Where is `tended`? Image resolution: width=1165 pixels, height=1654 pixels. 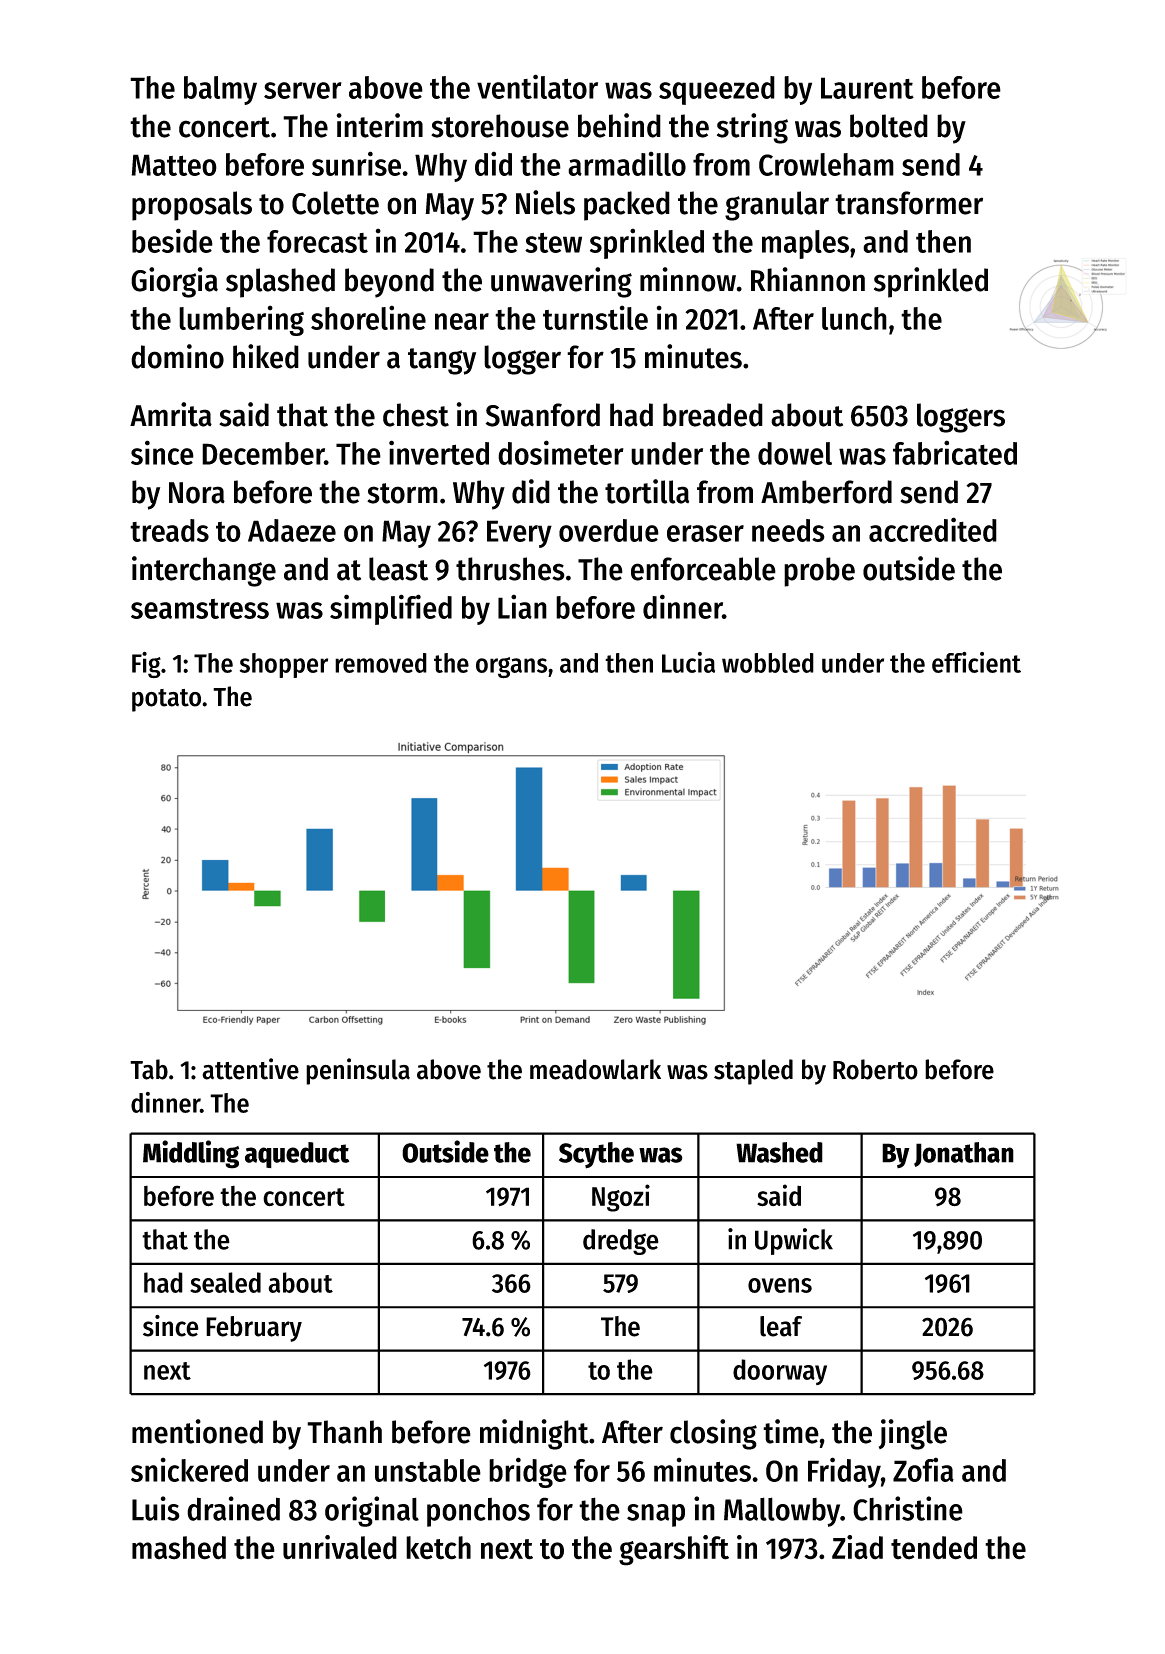 tended is located at coordinates (934, 1548).
